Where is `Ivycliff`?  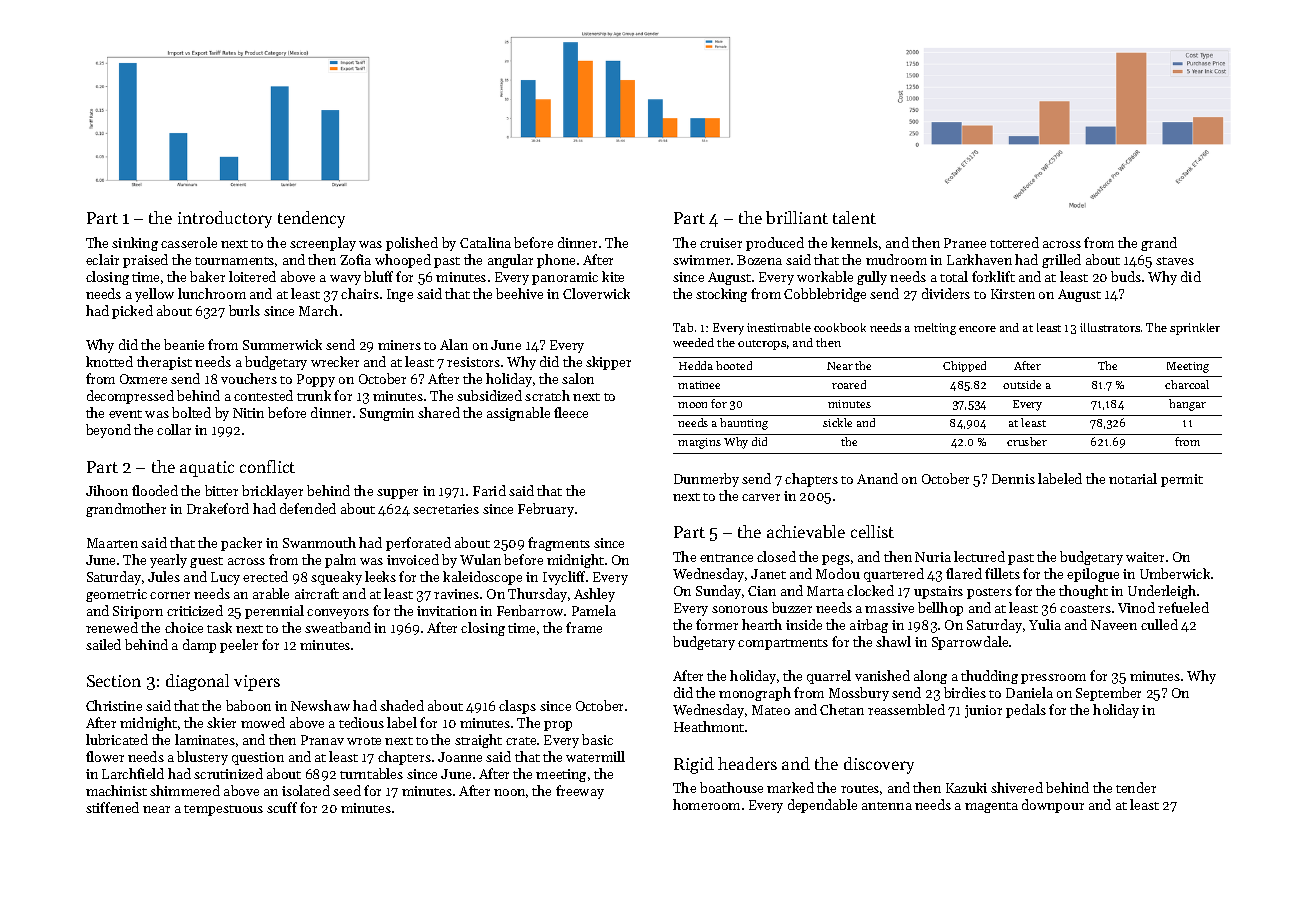 Ivycliff is located at coordinates (564, 578).
